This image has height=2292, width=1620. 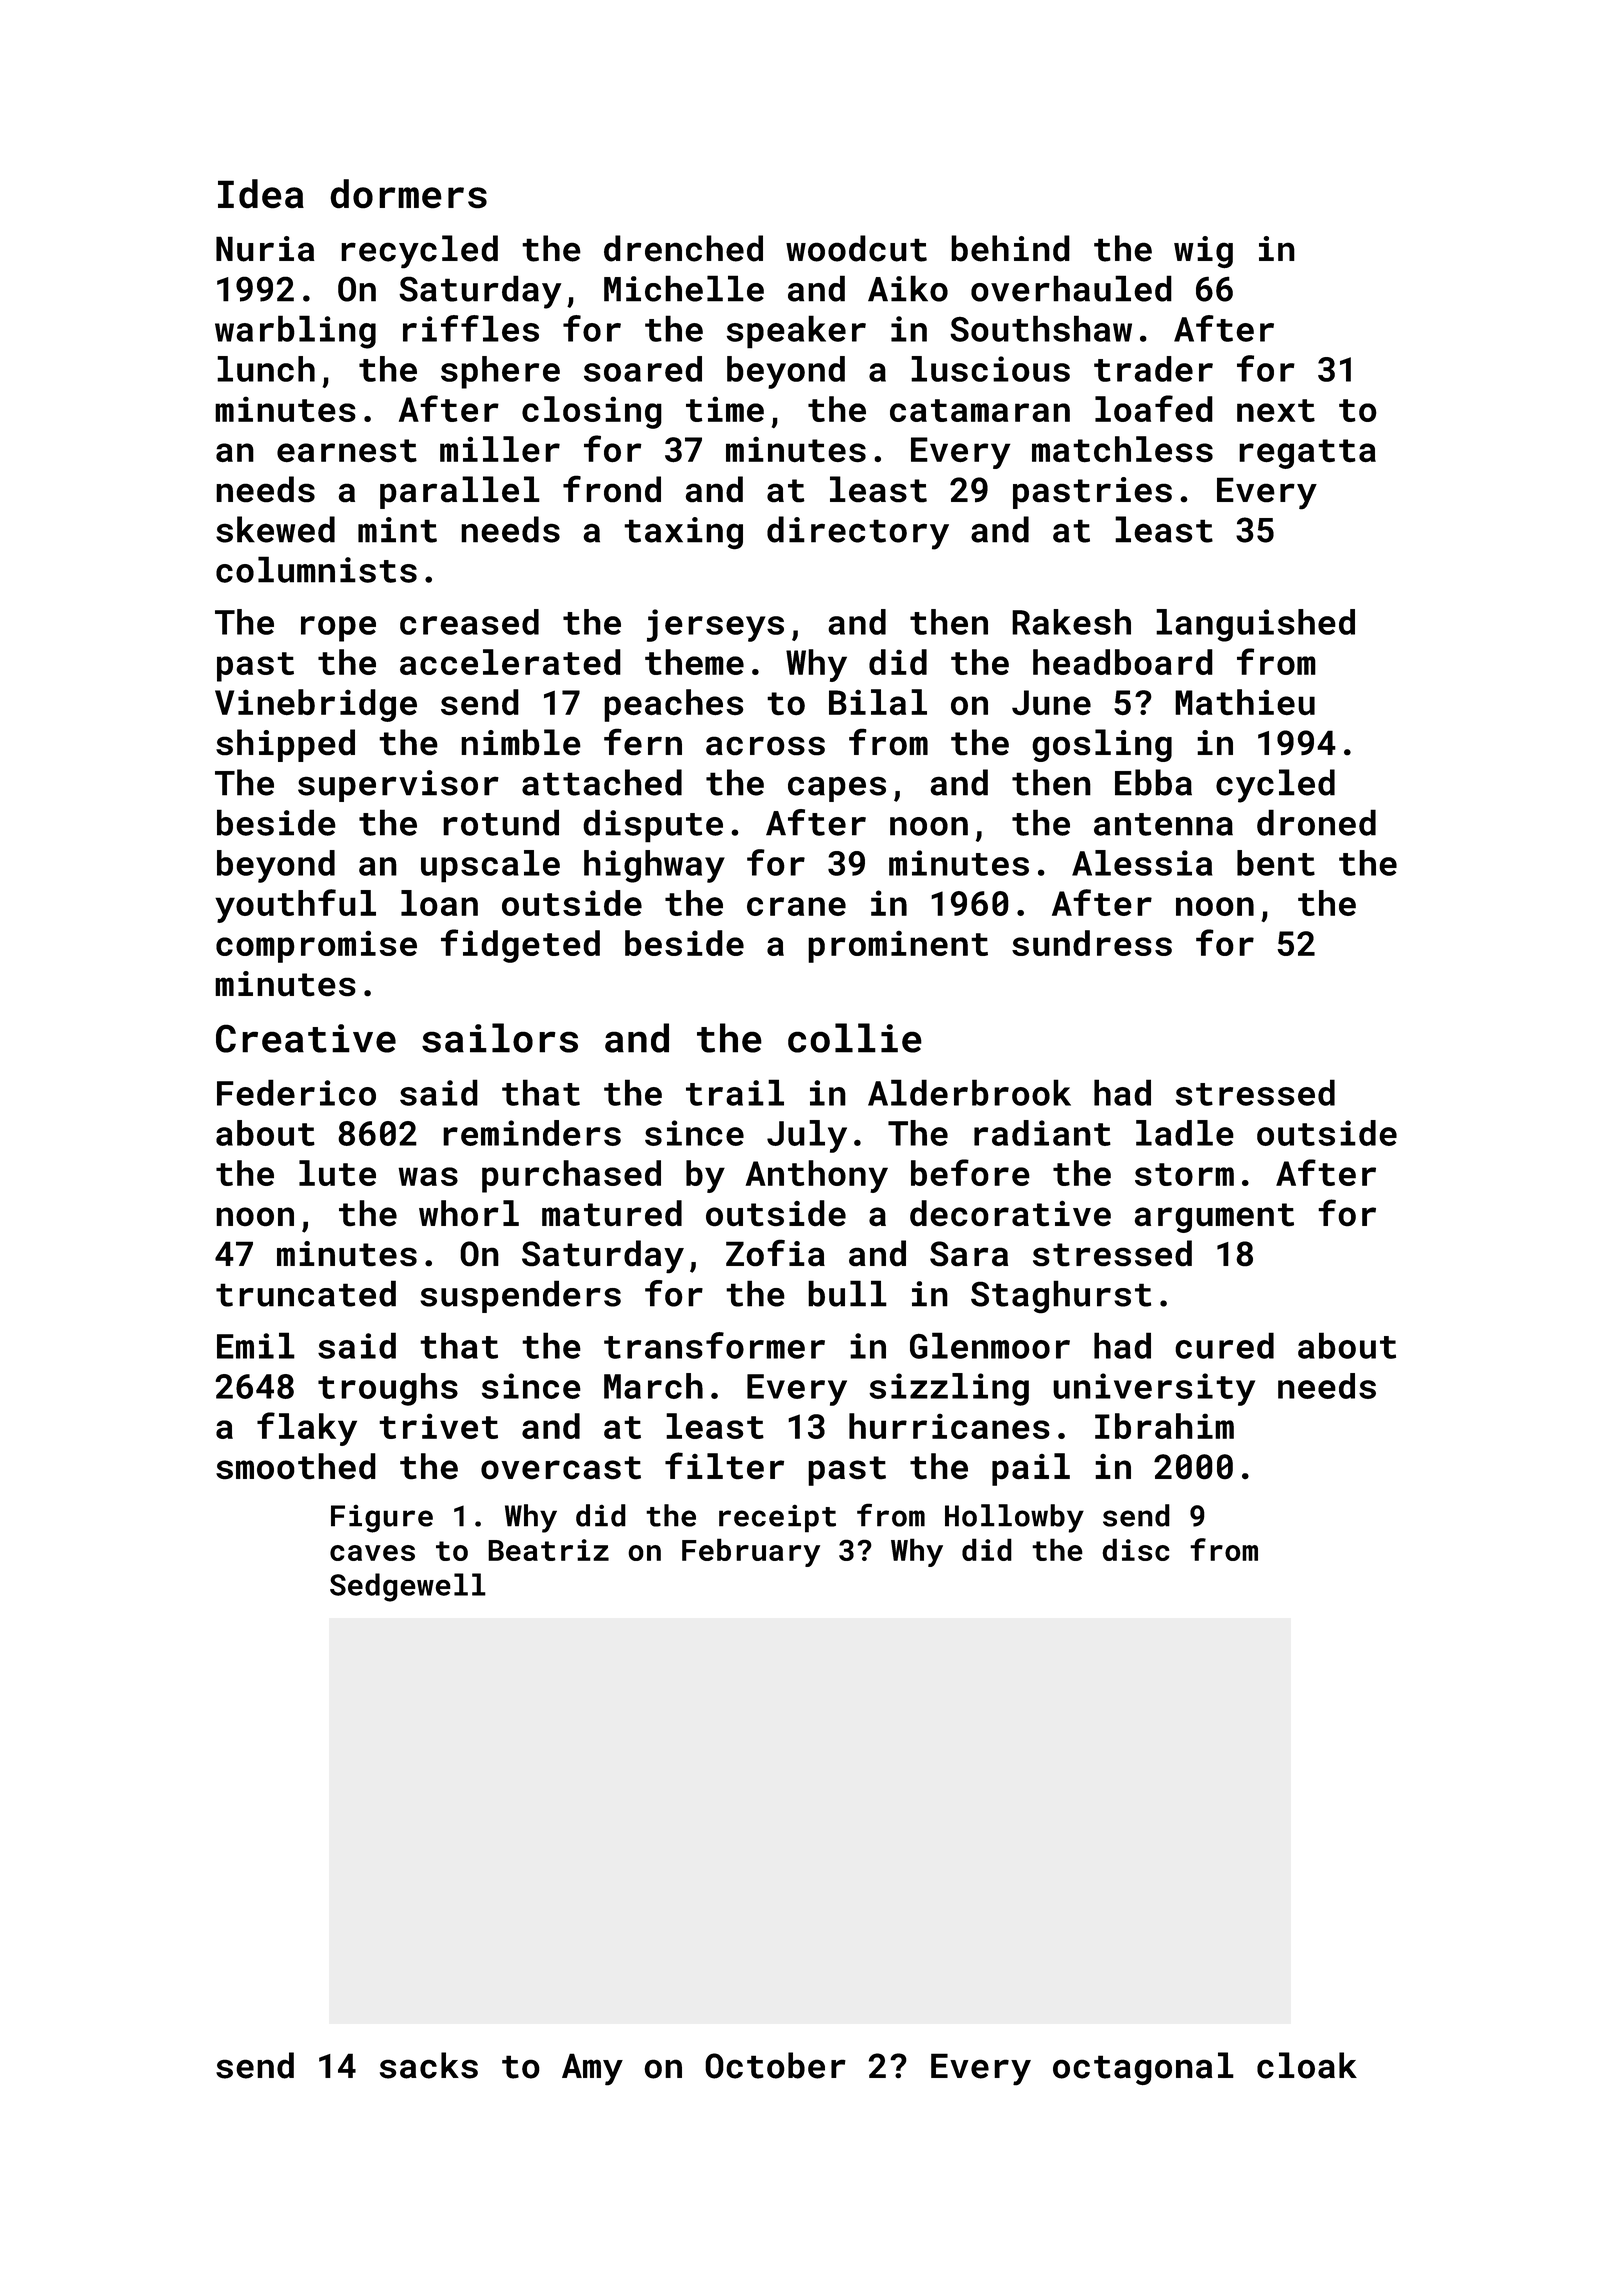 What do you see at coordinates (1071, 288) in the image?
I see `overhauled` at bounding box center [1071, 288].
